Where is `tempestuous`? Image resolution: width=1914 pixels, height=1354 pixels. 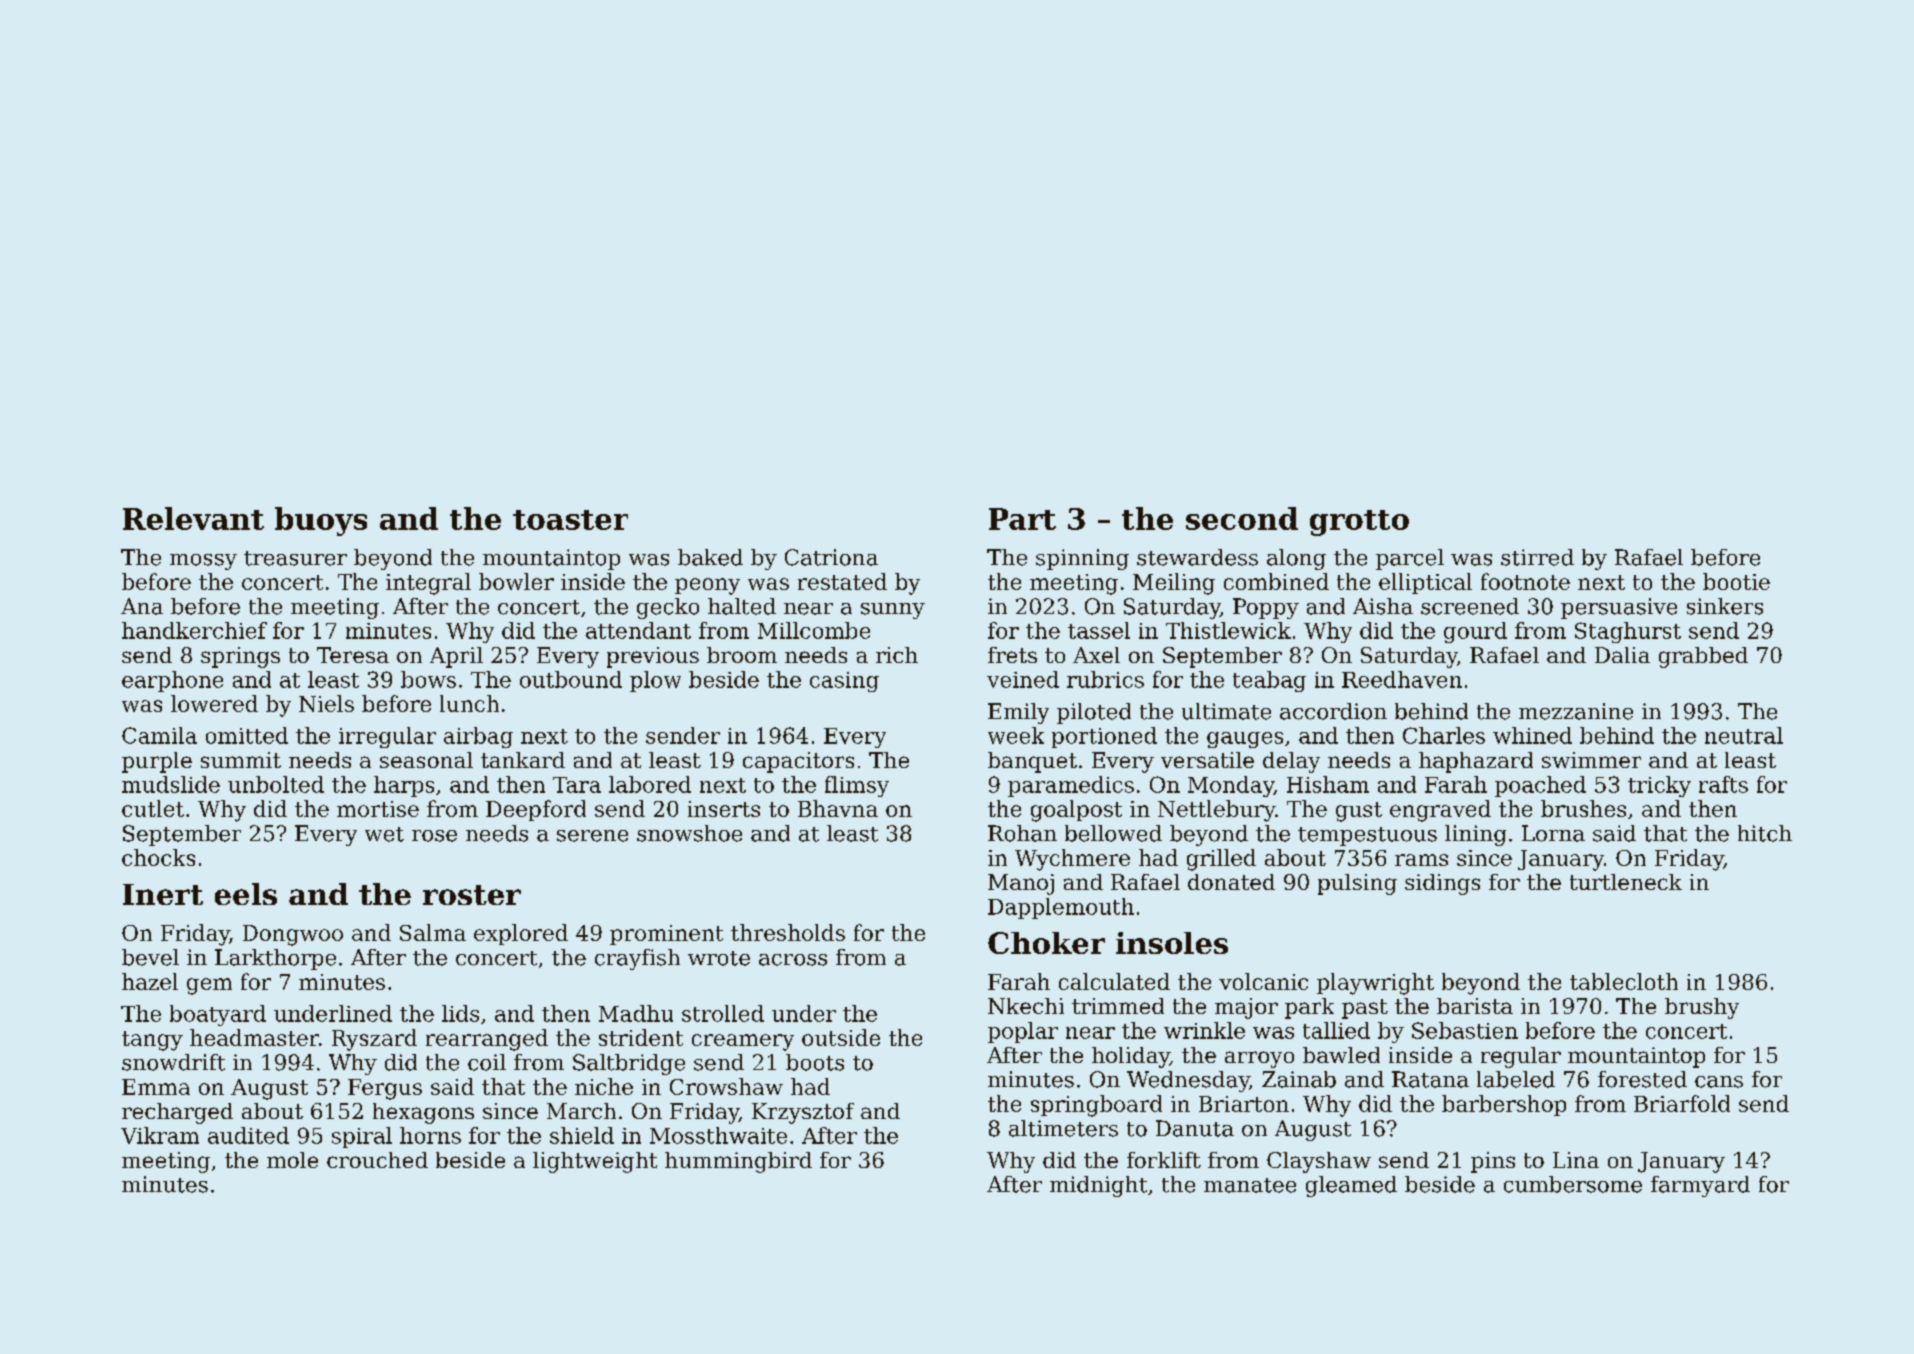
tempestuous is located at coordinates (1367, 836).
